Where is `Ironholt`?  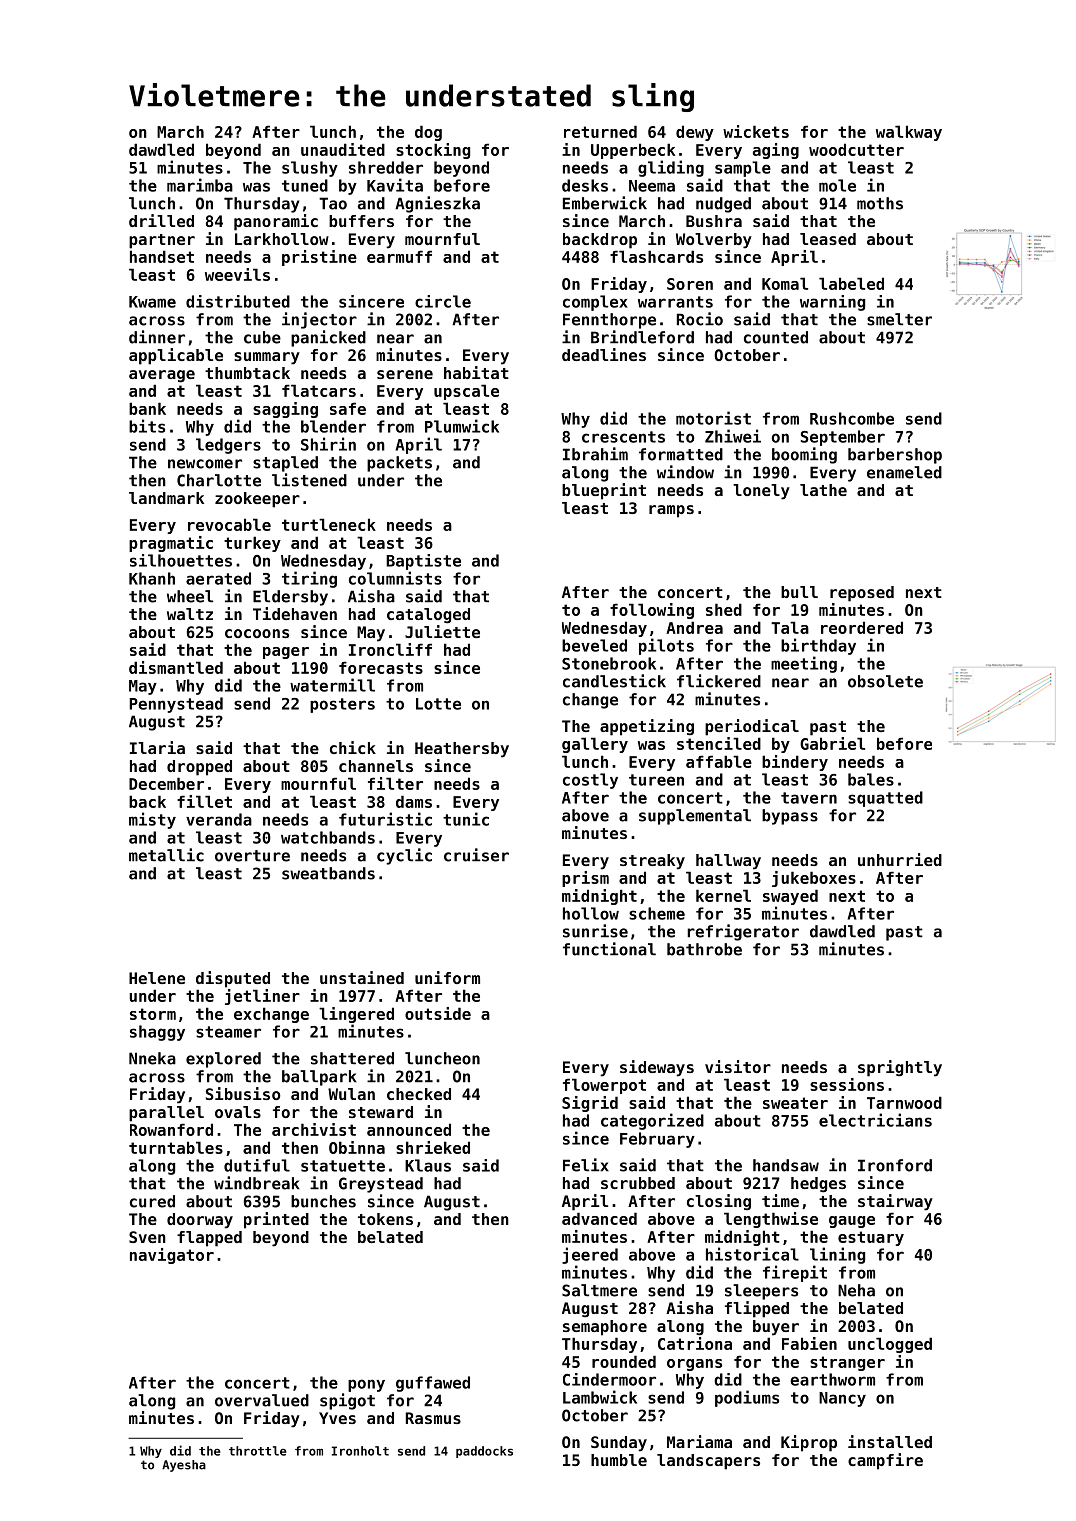 Ironholt is located at coordinates (360, 1451).
